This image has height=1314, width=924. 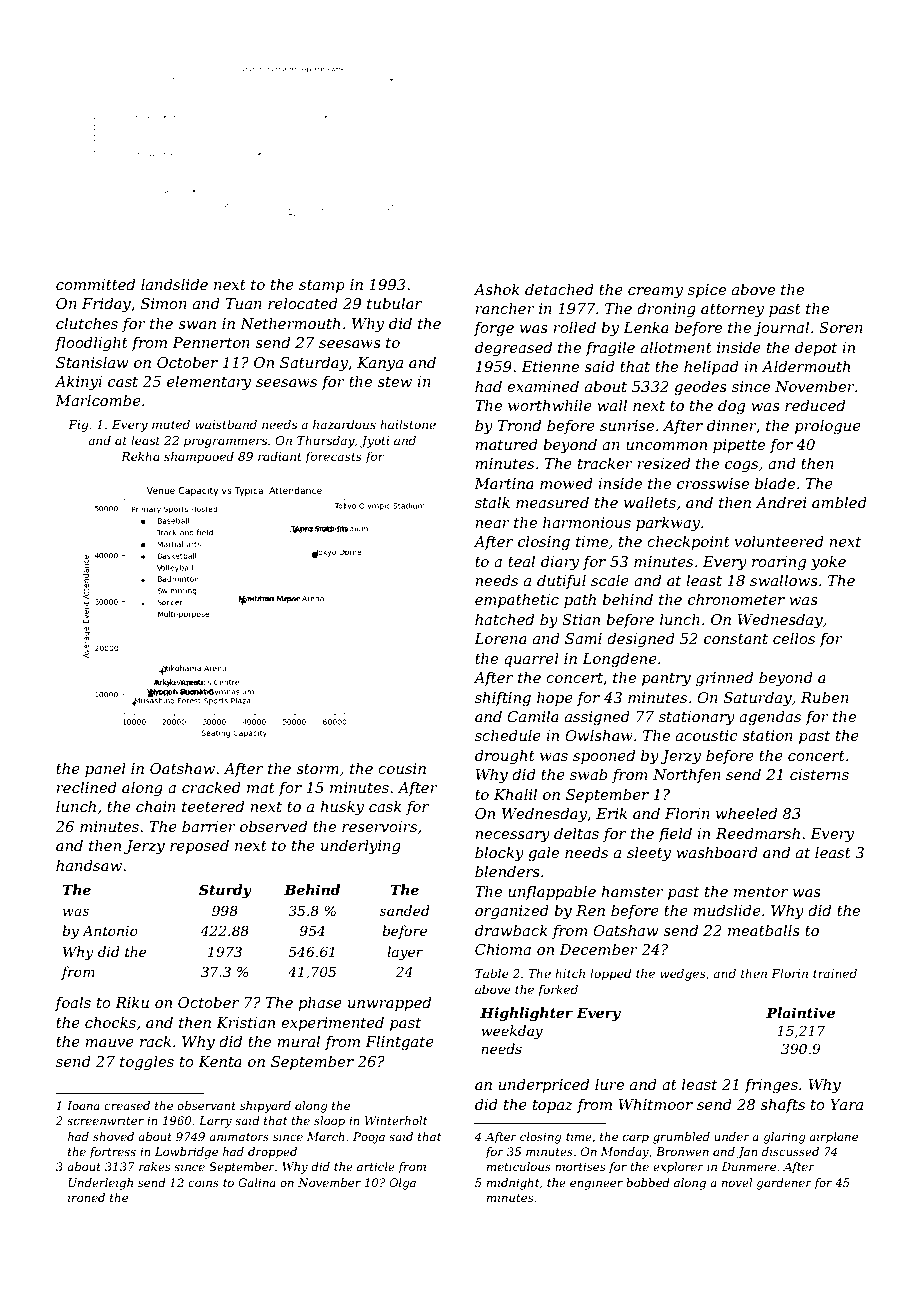 I want to click on grinned, so click(x=724, y=679).
